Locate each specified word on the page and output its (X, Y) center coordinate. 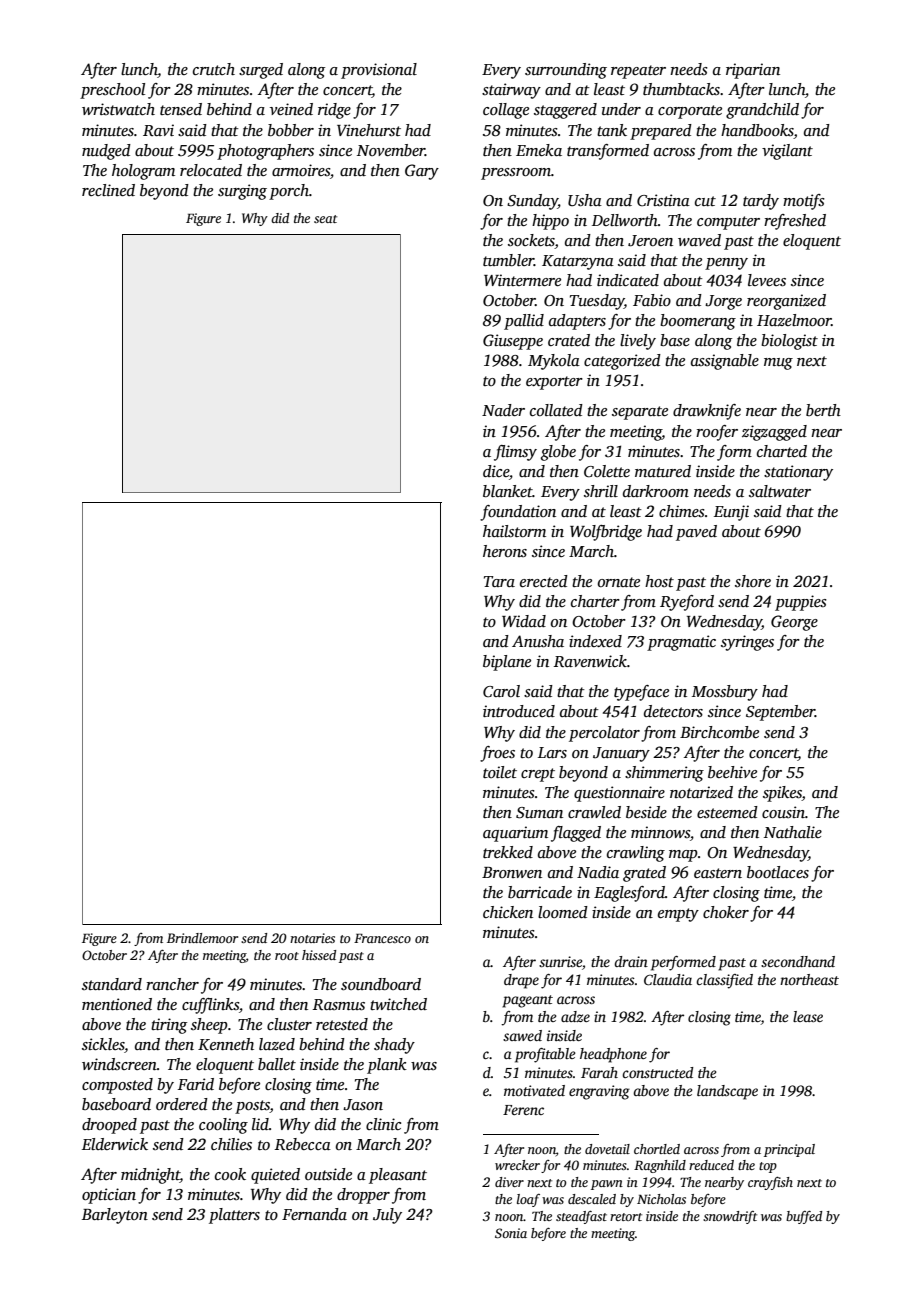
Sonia (511, 1233)
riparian (753, 71)
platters (234, 1216)
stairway (511, 91)
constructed (657, 1072)
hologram (143, 172)
